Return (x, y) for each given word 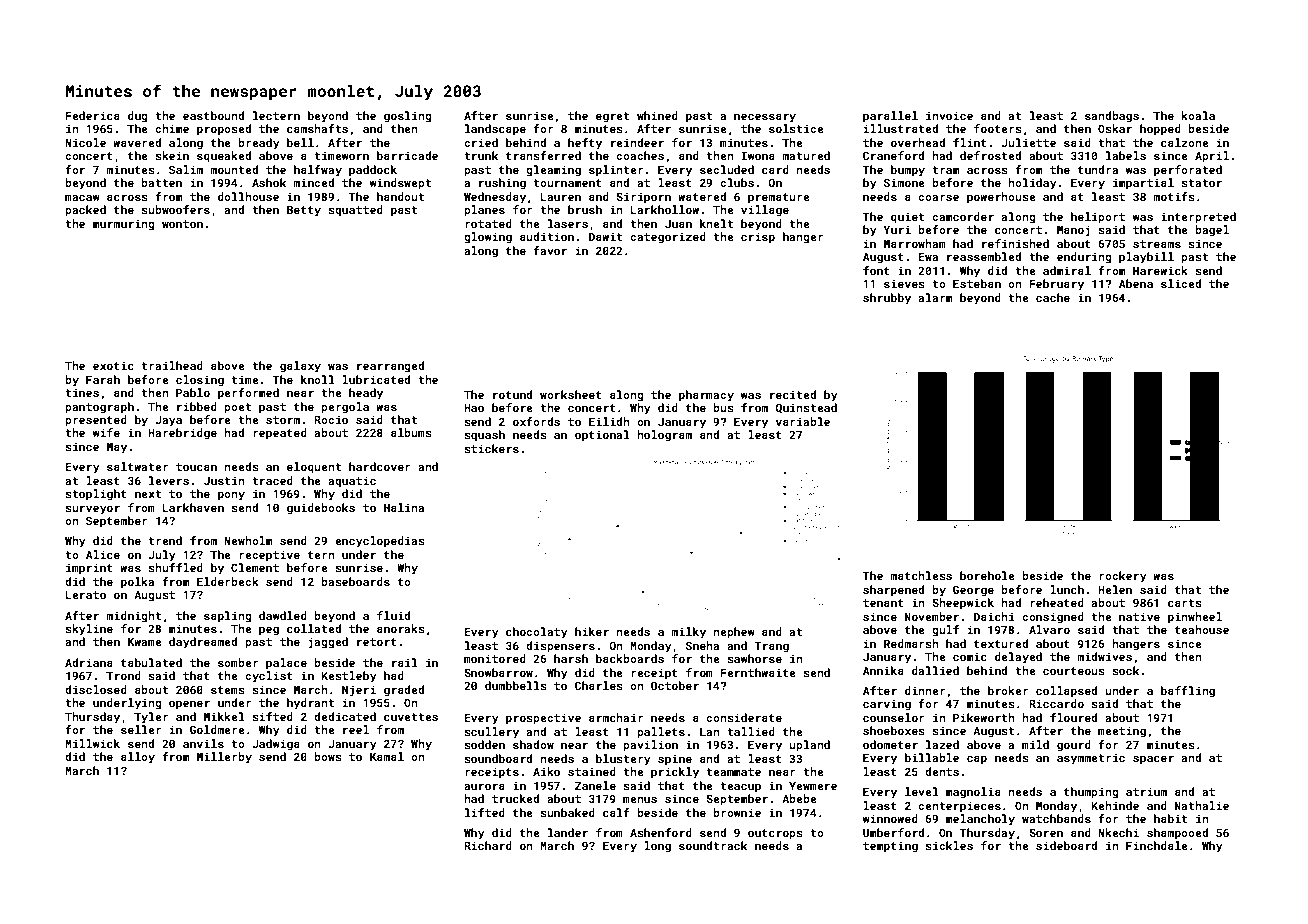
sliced (1181, 283)
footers (998, 128)
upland (810, 746)
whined (657, 115)
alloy (138, 758)
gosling (408, 117)
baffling (1188, 692)
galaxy (300, 367)
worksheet (571, 394)
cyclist (269, 677)
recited (793, 394)
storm (283, 420)
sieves (904, 283)
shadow (533, 744)
